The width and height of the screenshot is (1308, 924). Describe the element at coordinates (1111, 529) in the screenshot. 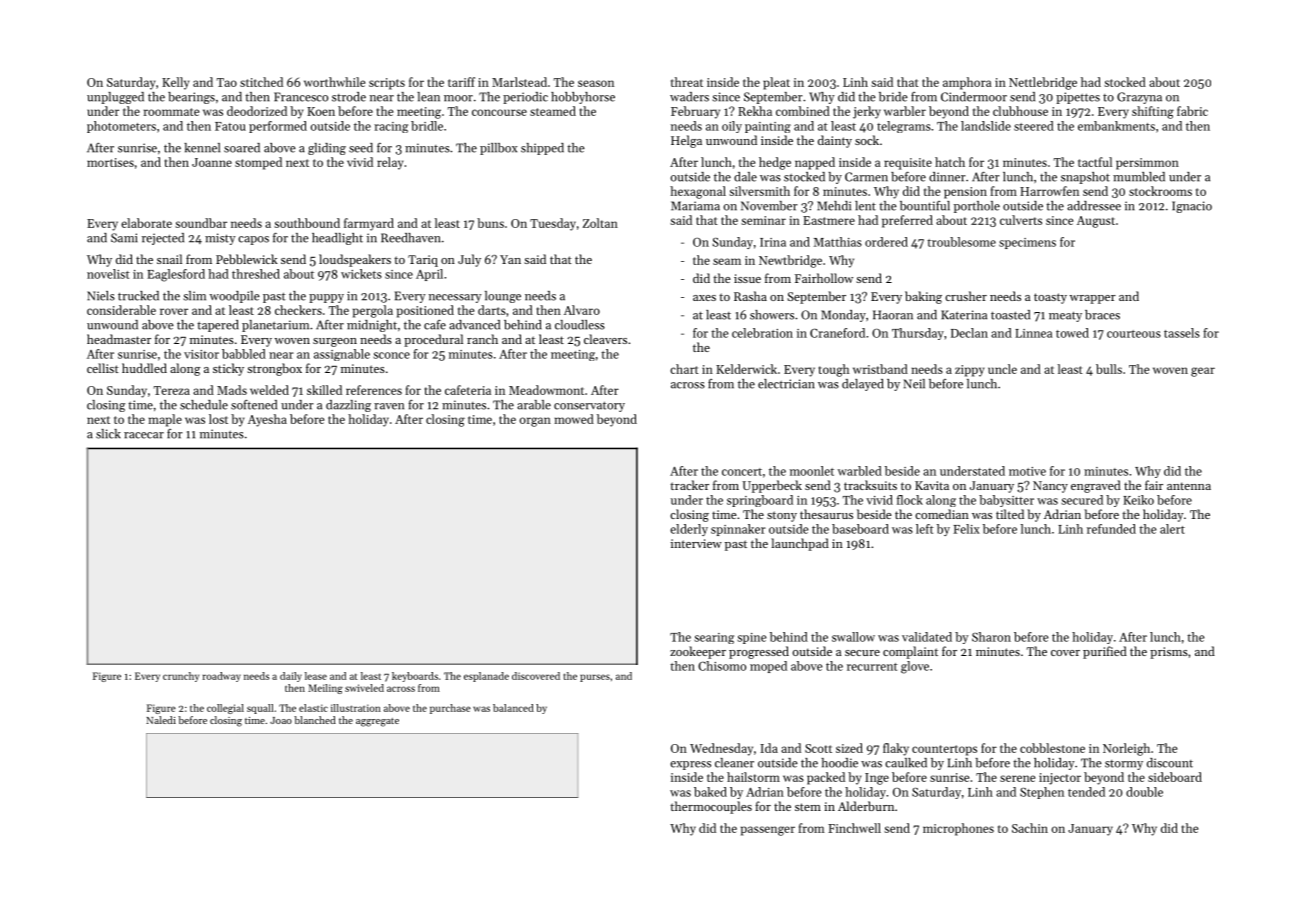

I see `refunded` at that location.
